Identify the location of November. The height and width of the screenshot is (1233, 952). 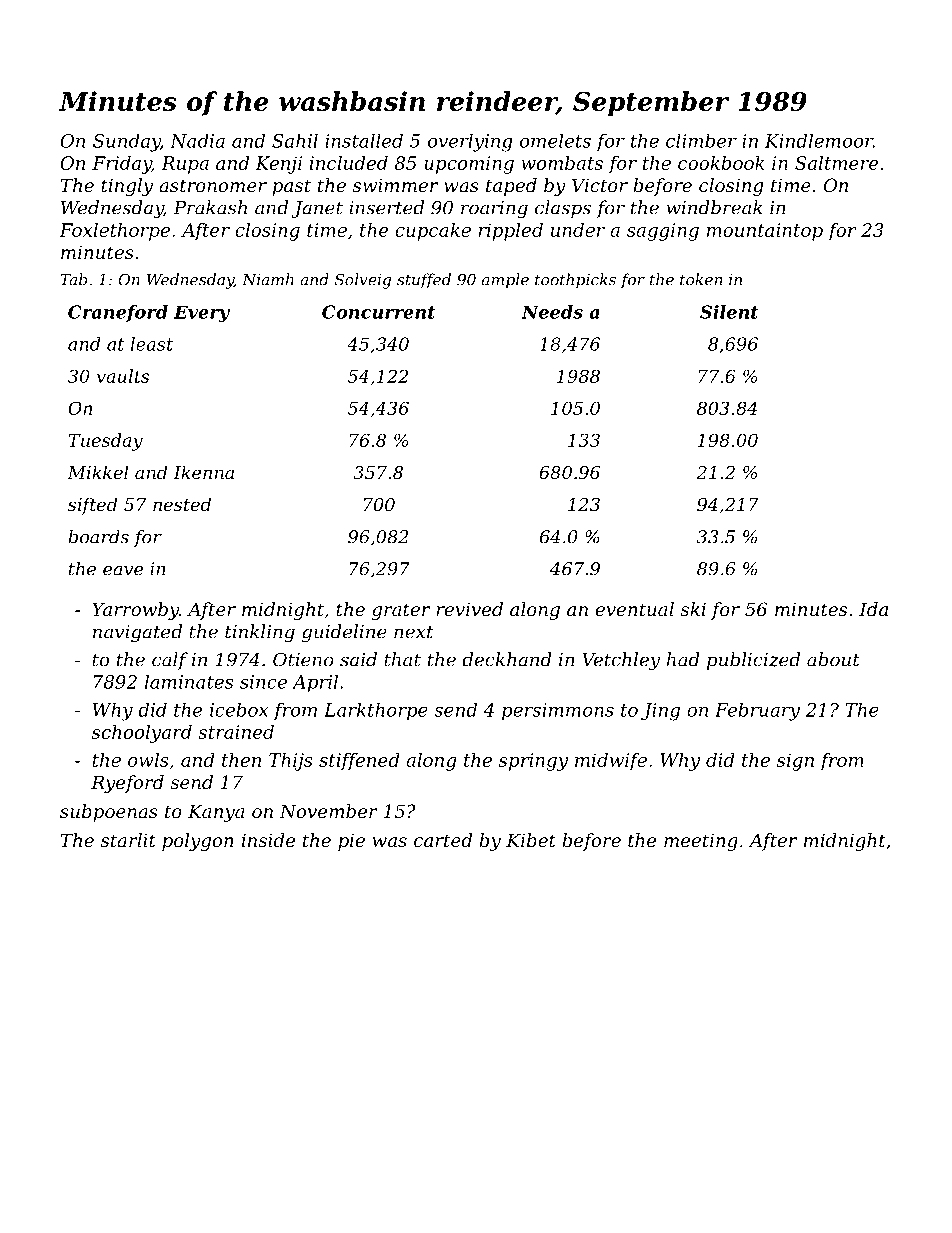
(328, 811).
